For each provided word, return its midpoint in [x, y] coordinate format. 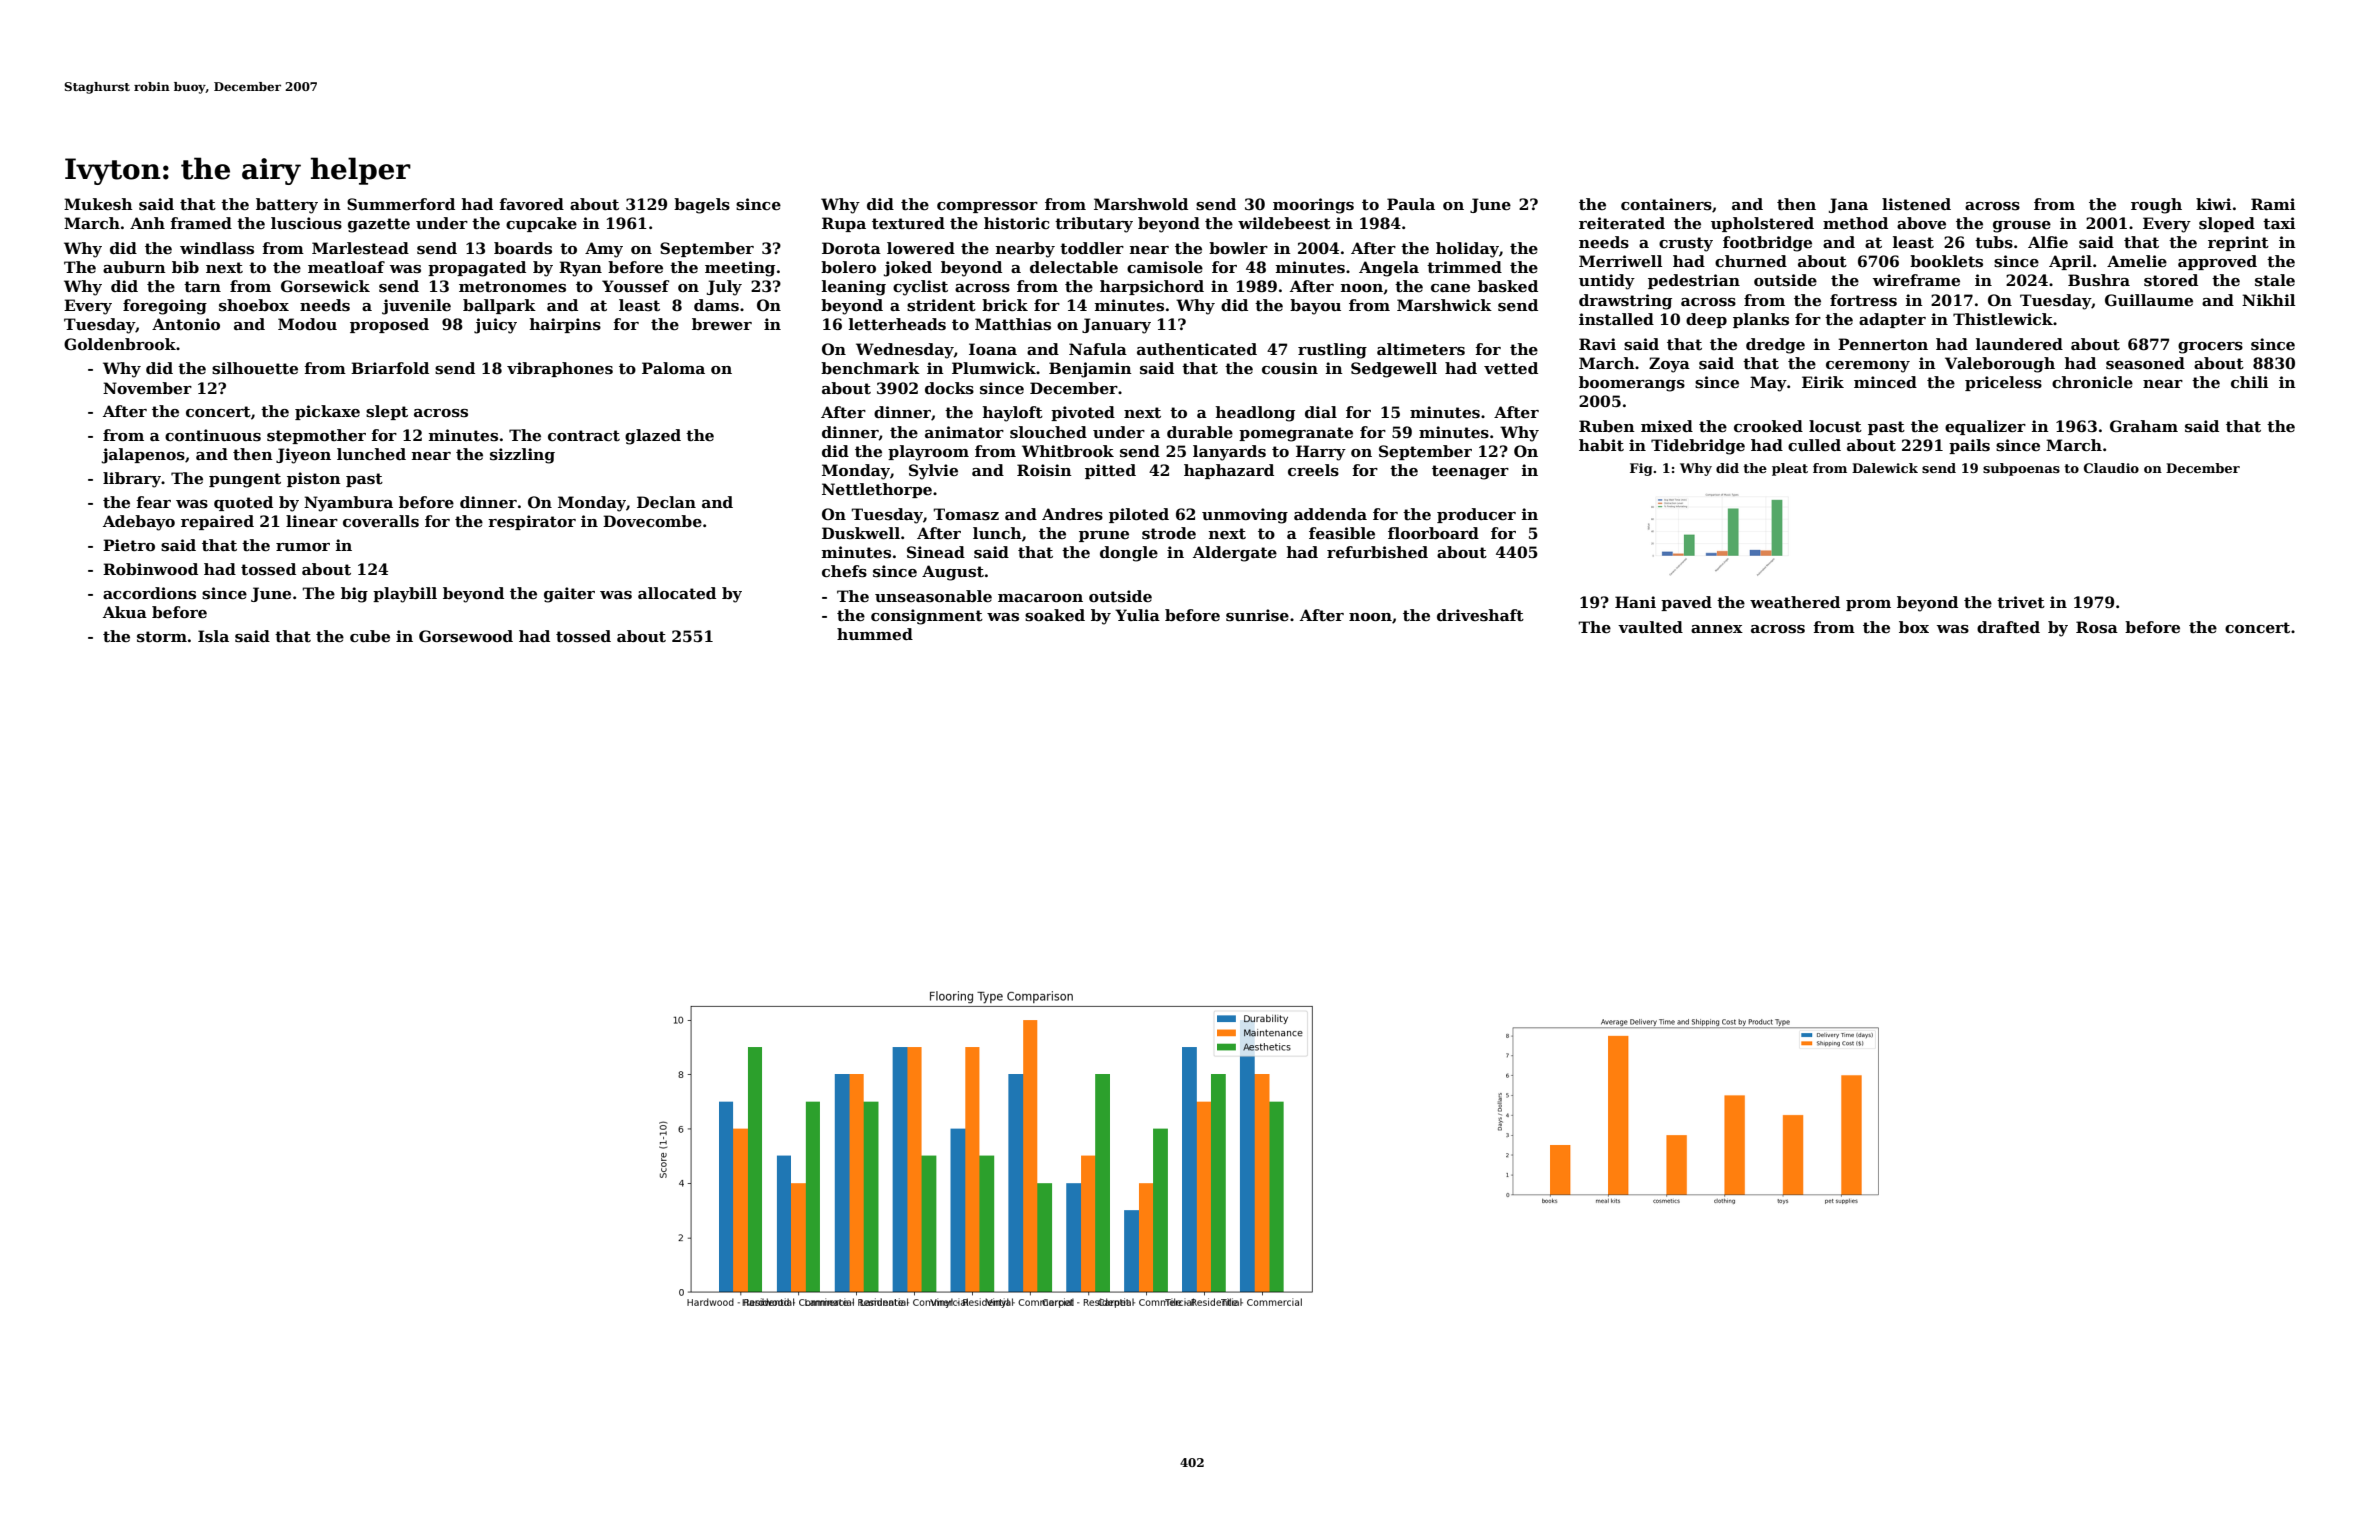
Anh [147, 223]
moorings [1313, 206]
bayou [1315, 307]
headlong [1255, 414]
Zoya [1669, 365]
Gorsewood [466, 636]
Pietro [129, 545]
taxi [2279, 223]
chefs [844, 571]
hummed [875, 634]
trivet [2021, 602]
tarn [202, 286]
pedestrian [1694, 281]
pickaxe [327, 412]
